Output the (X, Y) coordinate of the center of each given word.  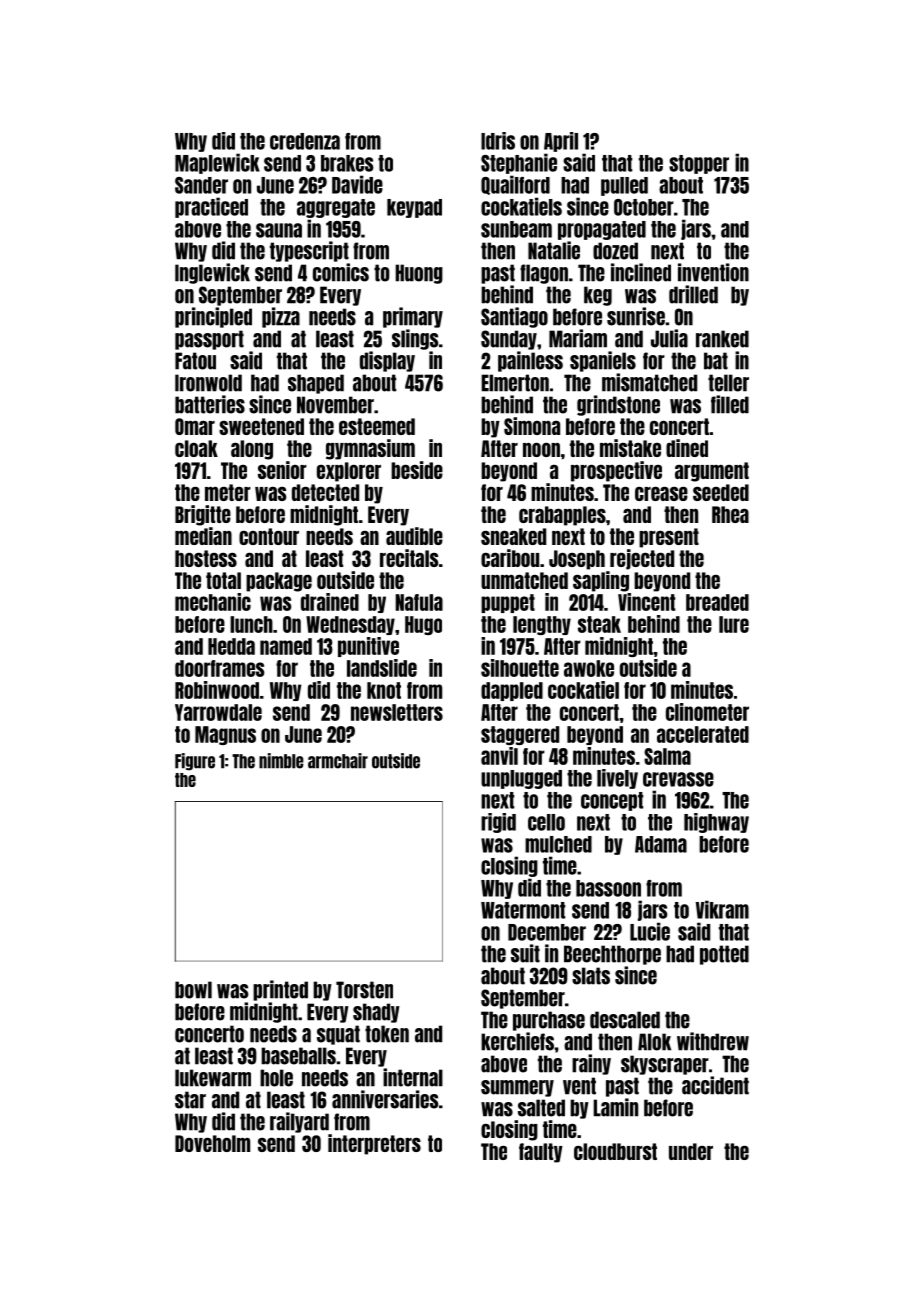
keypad (414, 208)
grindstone (618, 405)
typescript (309, 251)
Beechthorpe (612, 955)
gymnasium (370, 449)
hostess (206, 558)
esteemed (377, 426)
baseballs (298, 1056)
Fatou (195, 361)
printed (280, 990)
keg (598, 296)
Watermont (523, 910)
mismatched (649, 382)
